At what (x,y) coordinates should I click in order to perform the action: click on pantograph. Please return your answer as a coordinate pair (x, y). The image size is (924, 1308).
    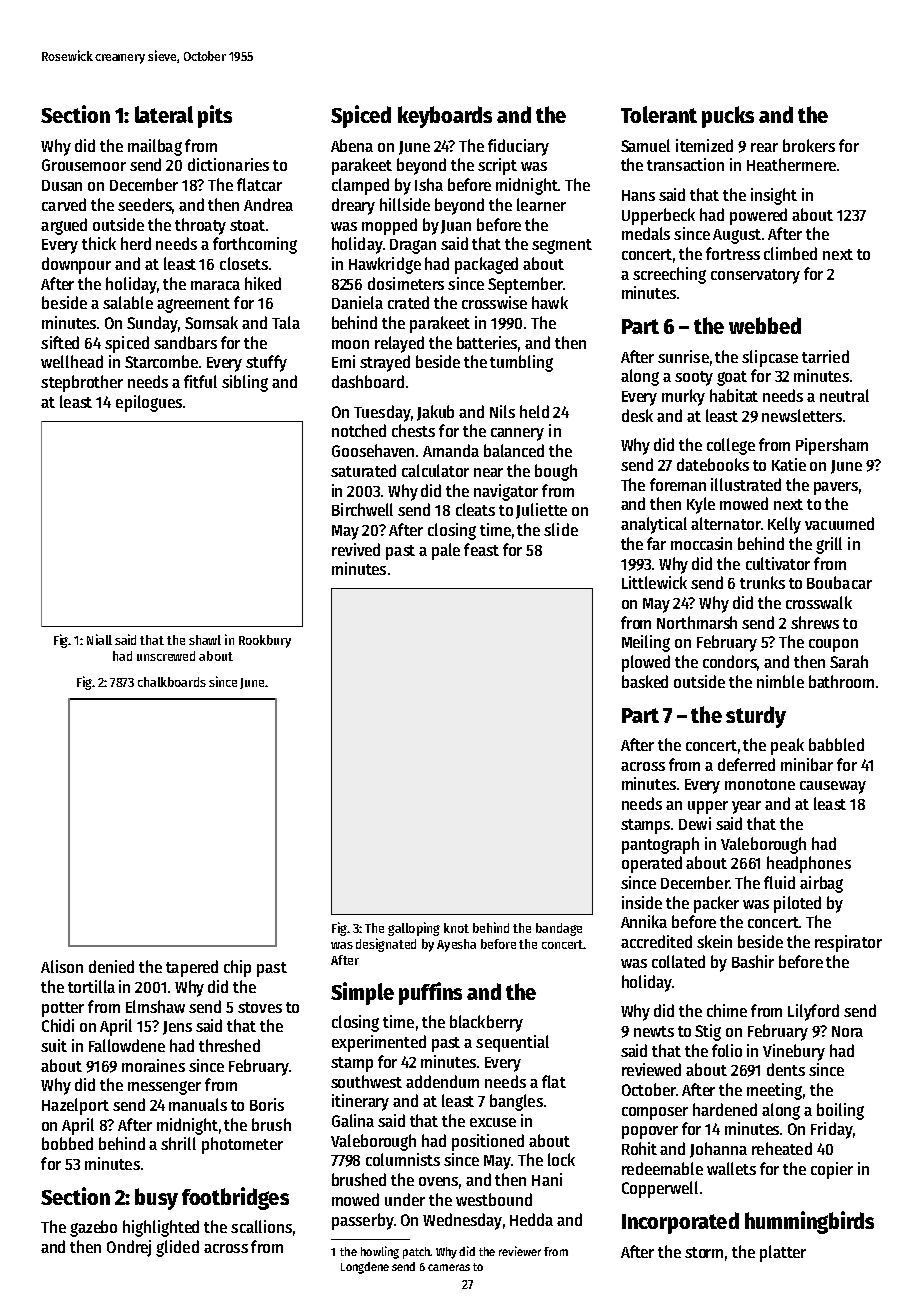
    Looking at the image, I should click on (660, 845).
